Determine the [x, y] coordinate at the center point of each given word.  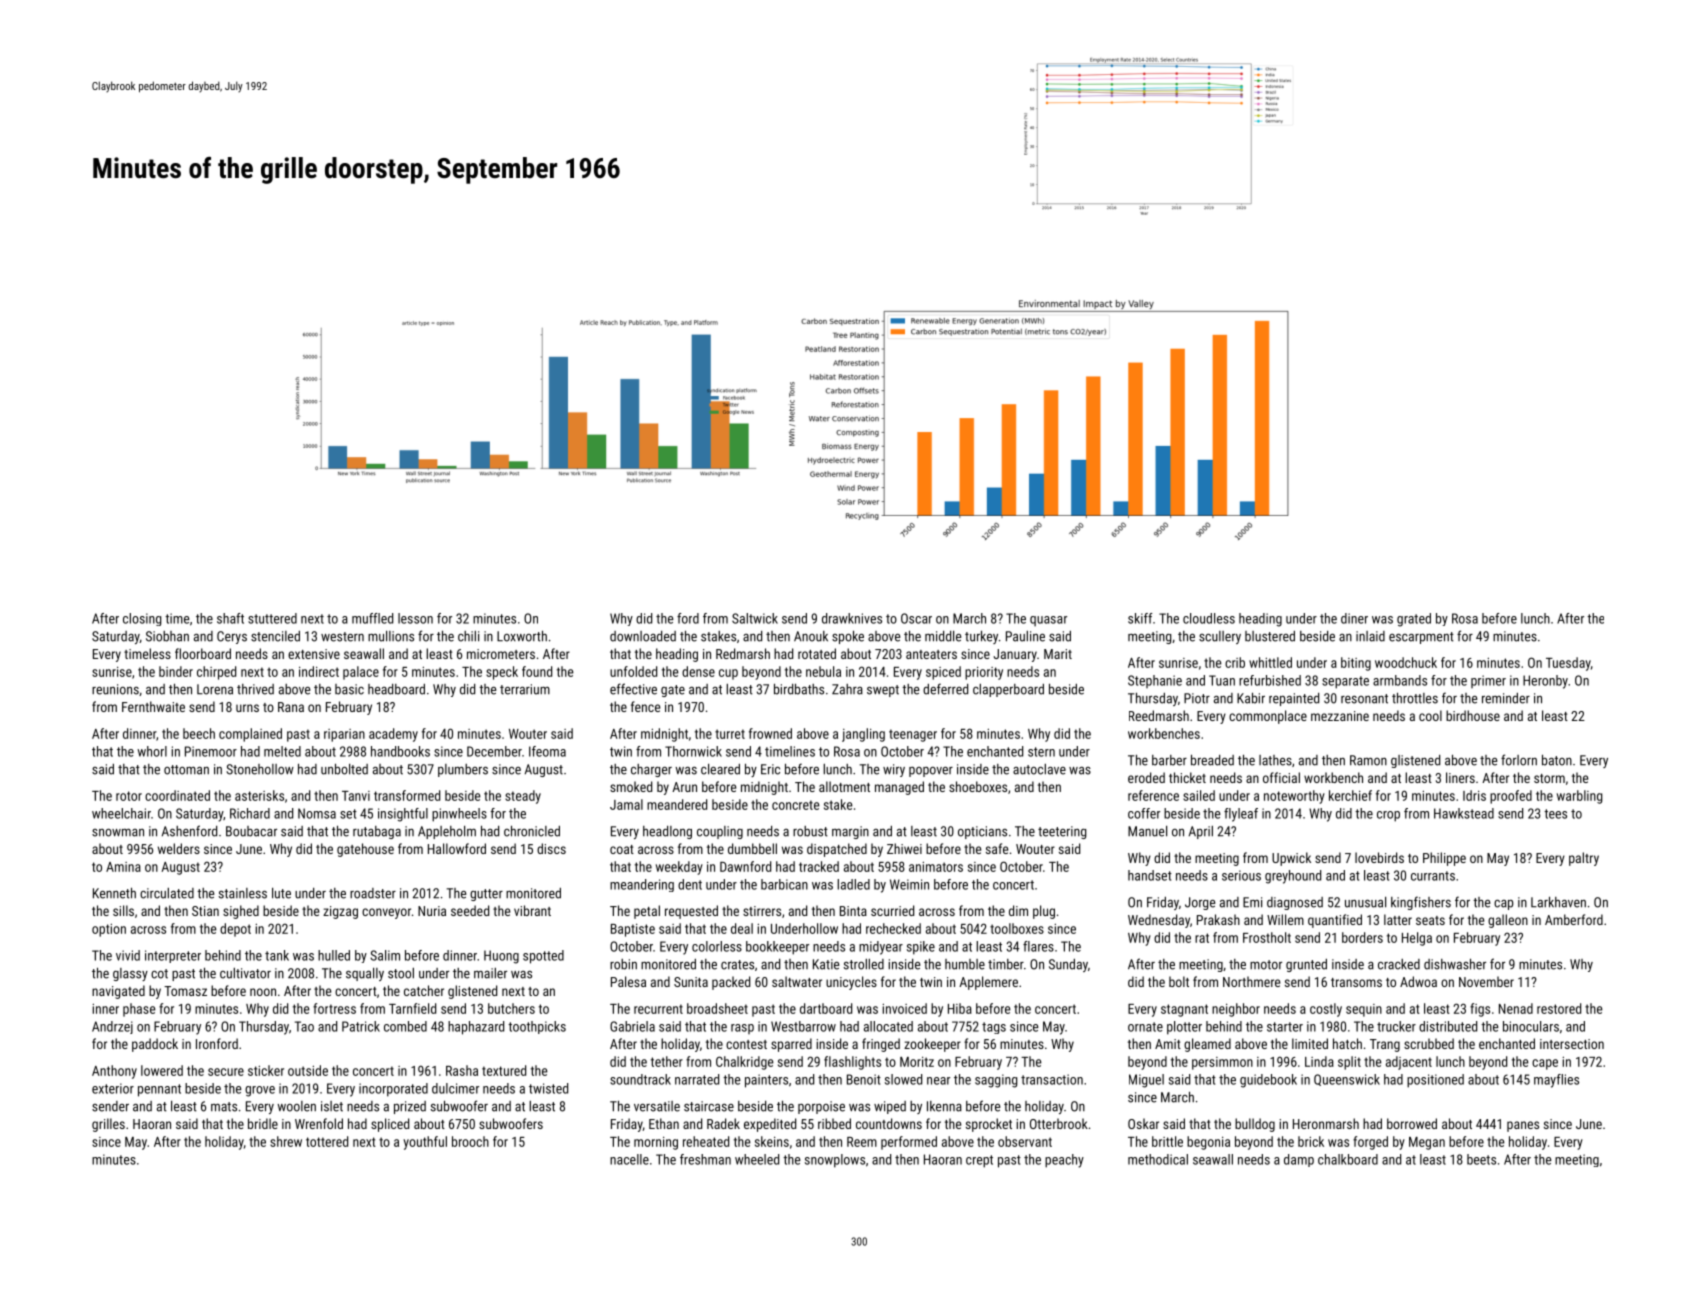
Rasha [462, 1070]
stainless [243, 893]
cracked [1399, 964]
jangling [863, 735]
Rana [291, 707]
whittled [1270, 662]
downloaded [643, 636]
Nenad [1516, 1008]
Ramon [1368, 760]
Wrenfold [319, 1123]
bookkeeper [777, 948]
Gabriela [632, 1026]
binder [176, 671]
